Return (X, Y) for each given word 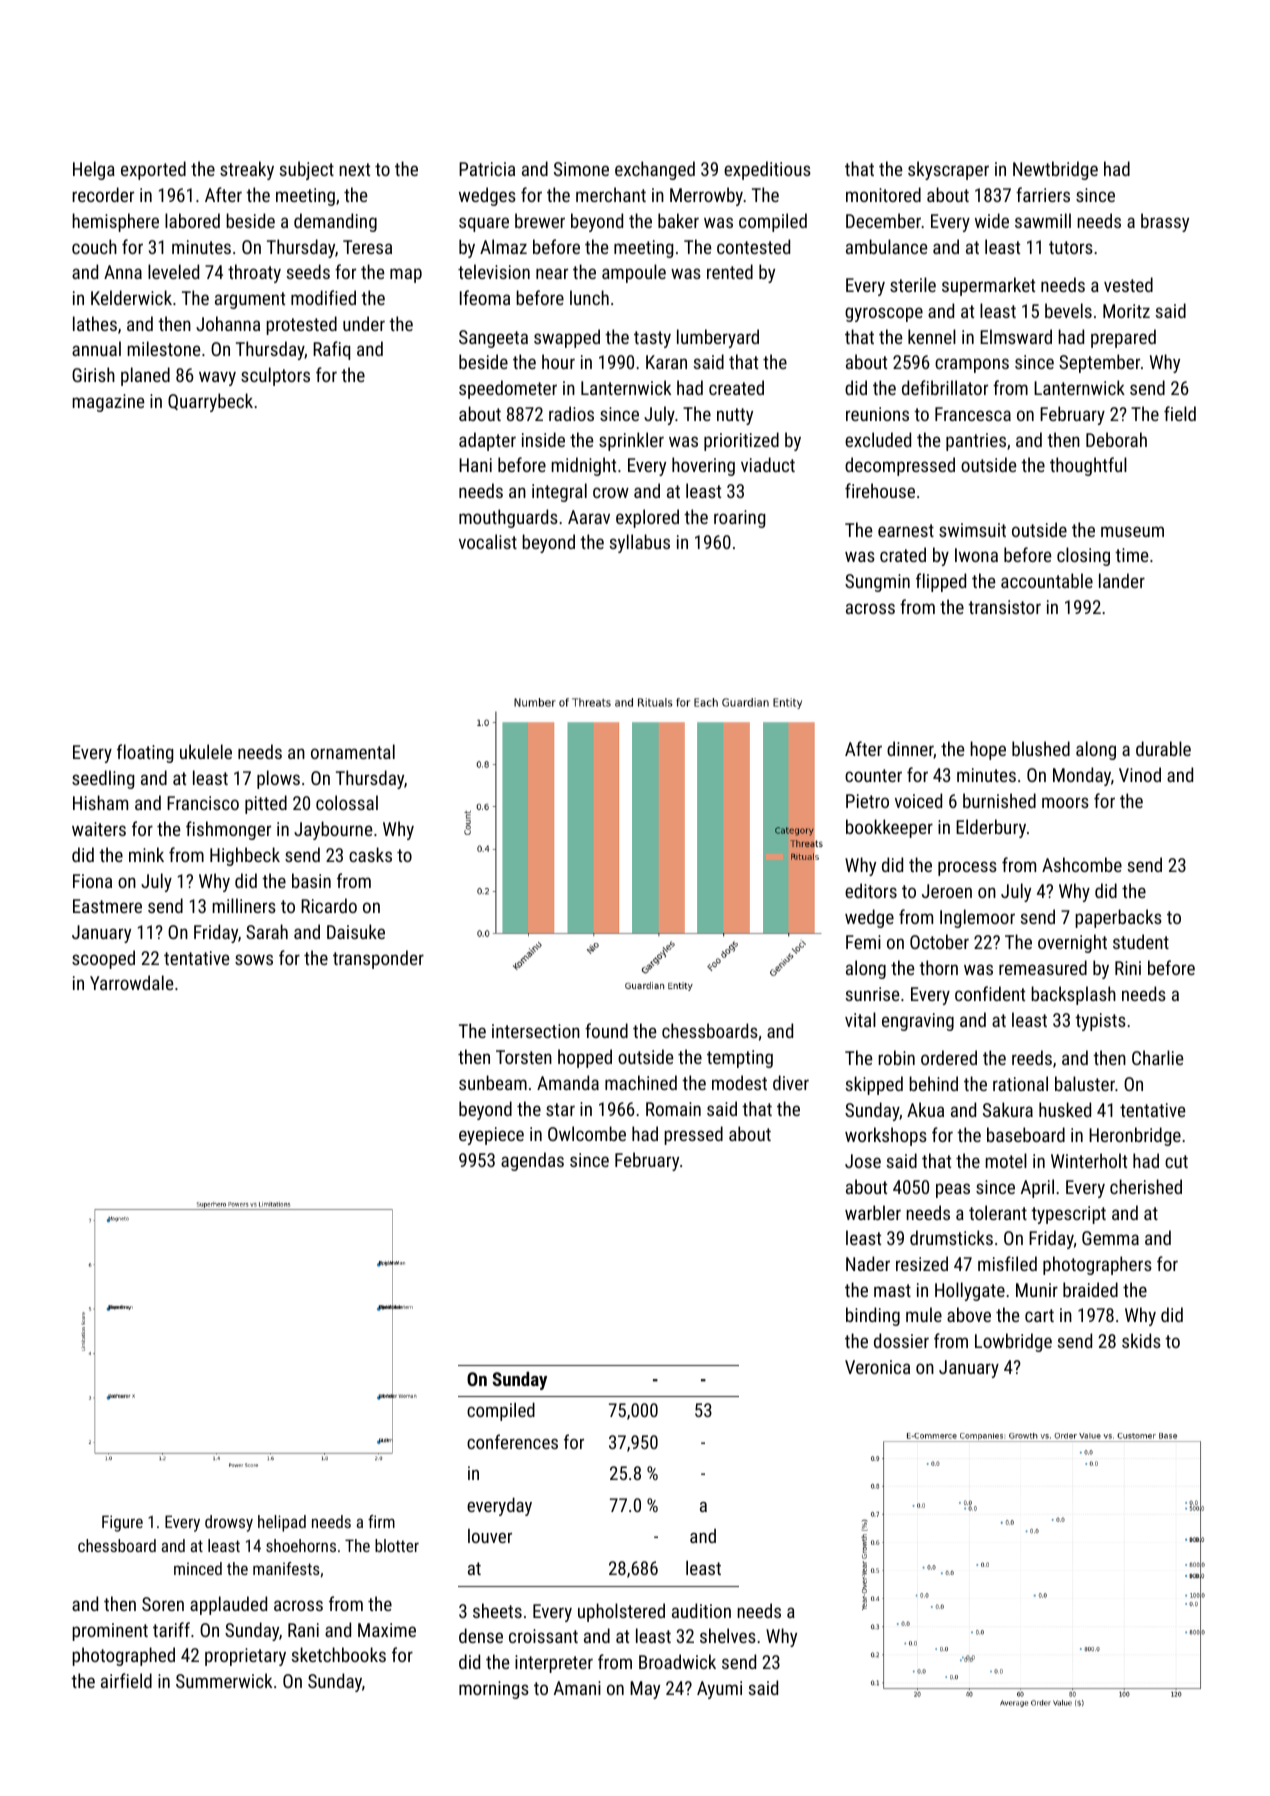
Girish (93, 374)
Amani (577, 1688)
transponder (378, 959)
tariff (171, 1629)
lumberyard (718, 338)
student (1141, 941)
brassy (1165, 222)
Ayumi (719, 1690)
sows (254, 959)
